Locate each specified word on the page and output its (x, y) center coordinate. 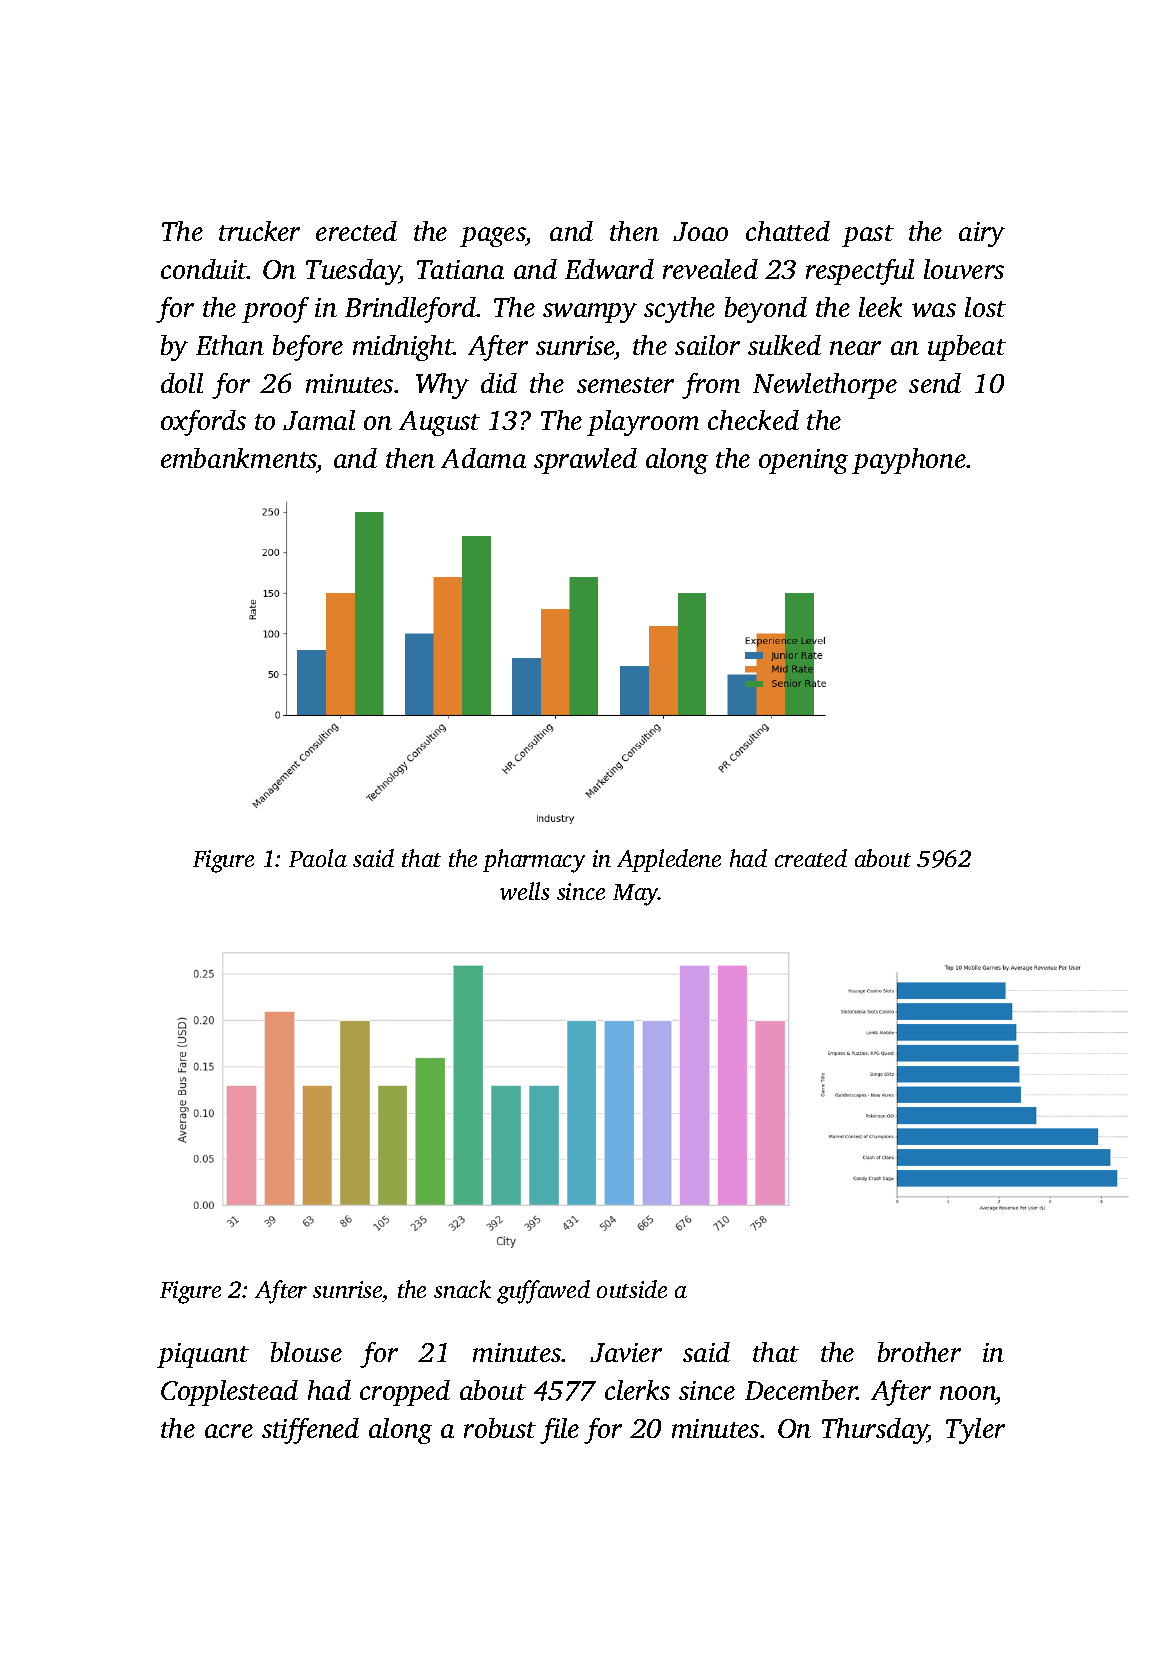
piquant (203, 1355)
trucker (259, 231)
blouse (306, 1352)
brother (919, 1352)
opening (803, 461)
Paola (318, 858)
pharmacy (534, 861)
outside (632, 1289)
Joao (700, 231)
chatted (788, 231)
